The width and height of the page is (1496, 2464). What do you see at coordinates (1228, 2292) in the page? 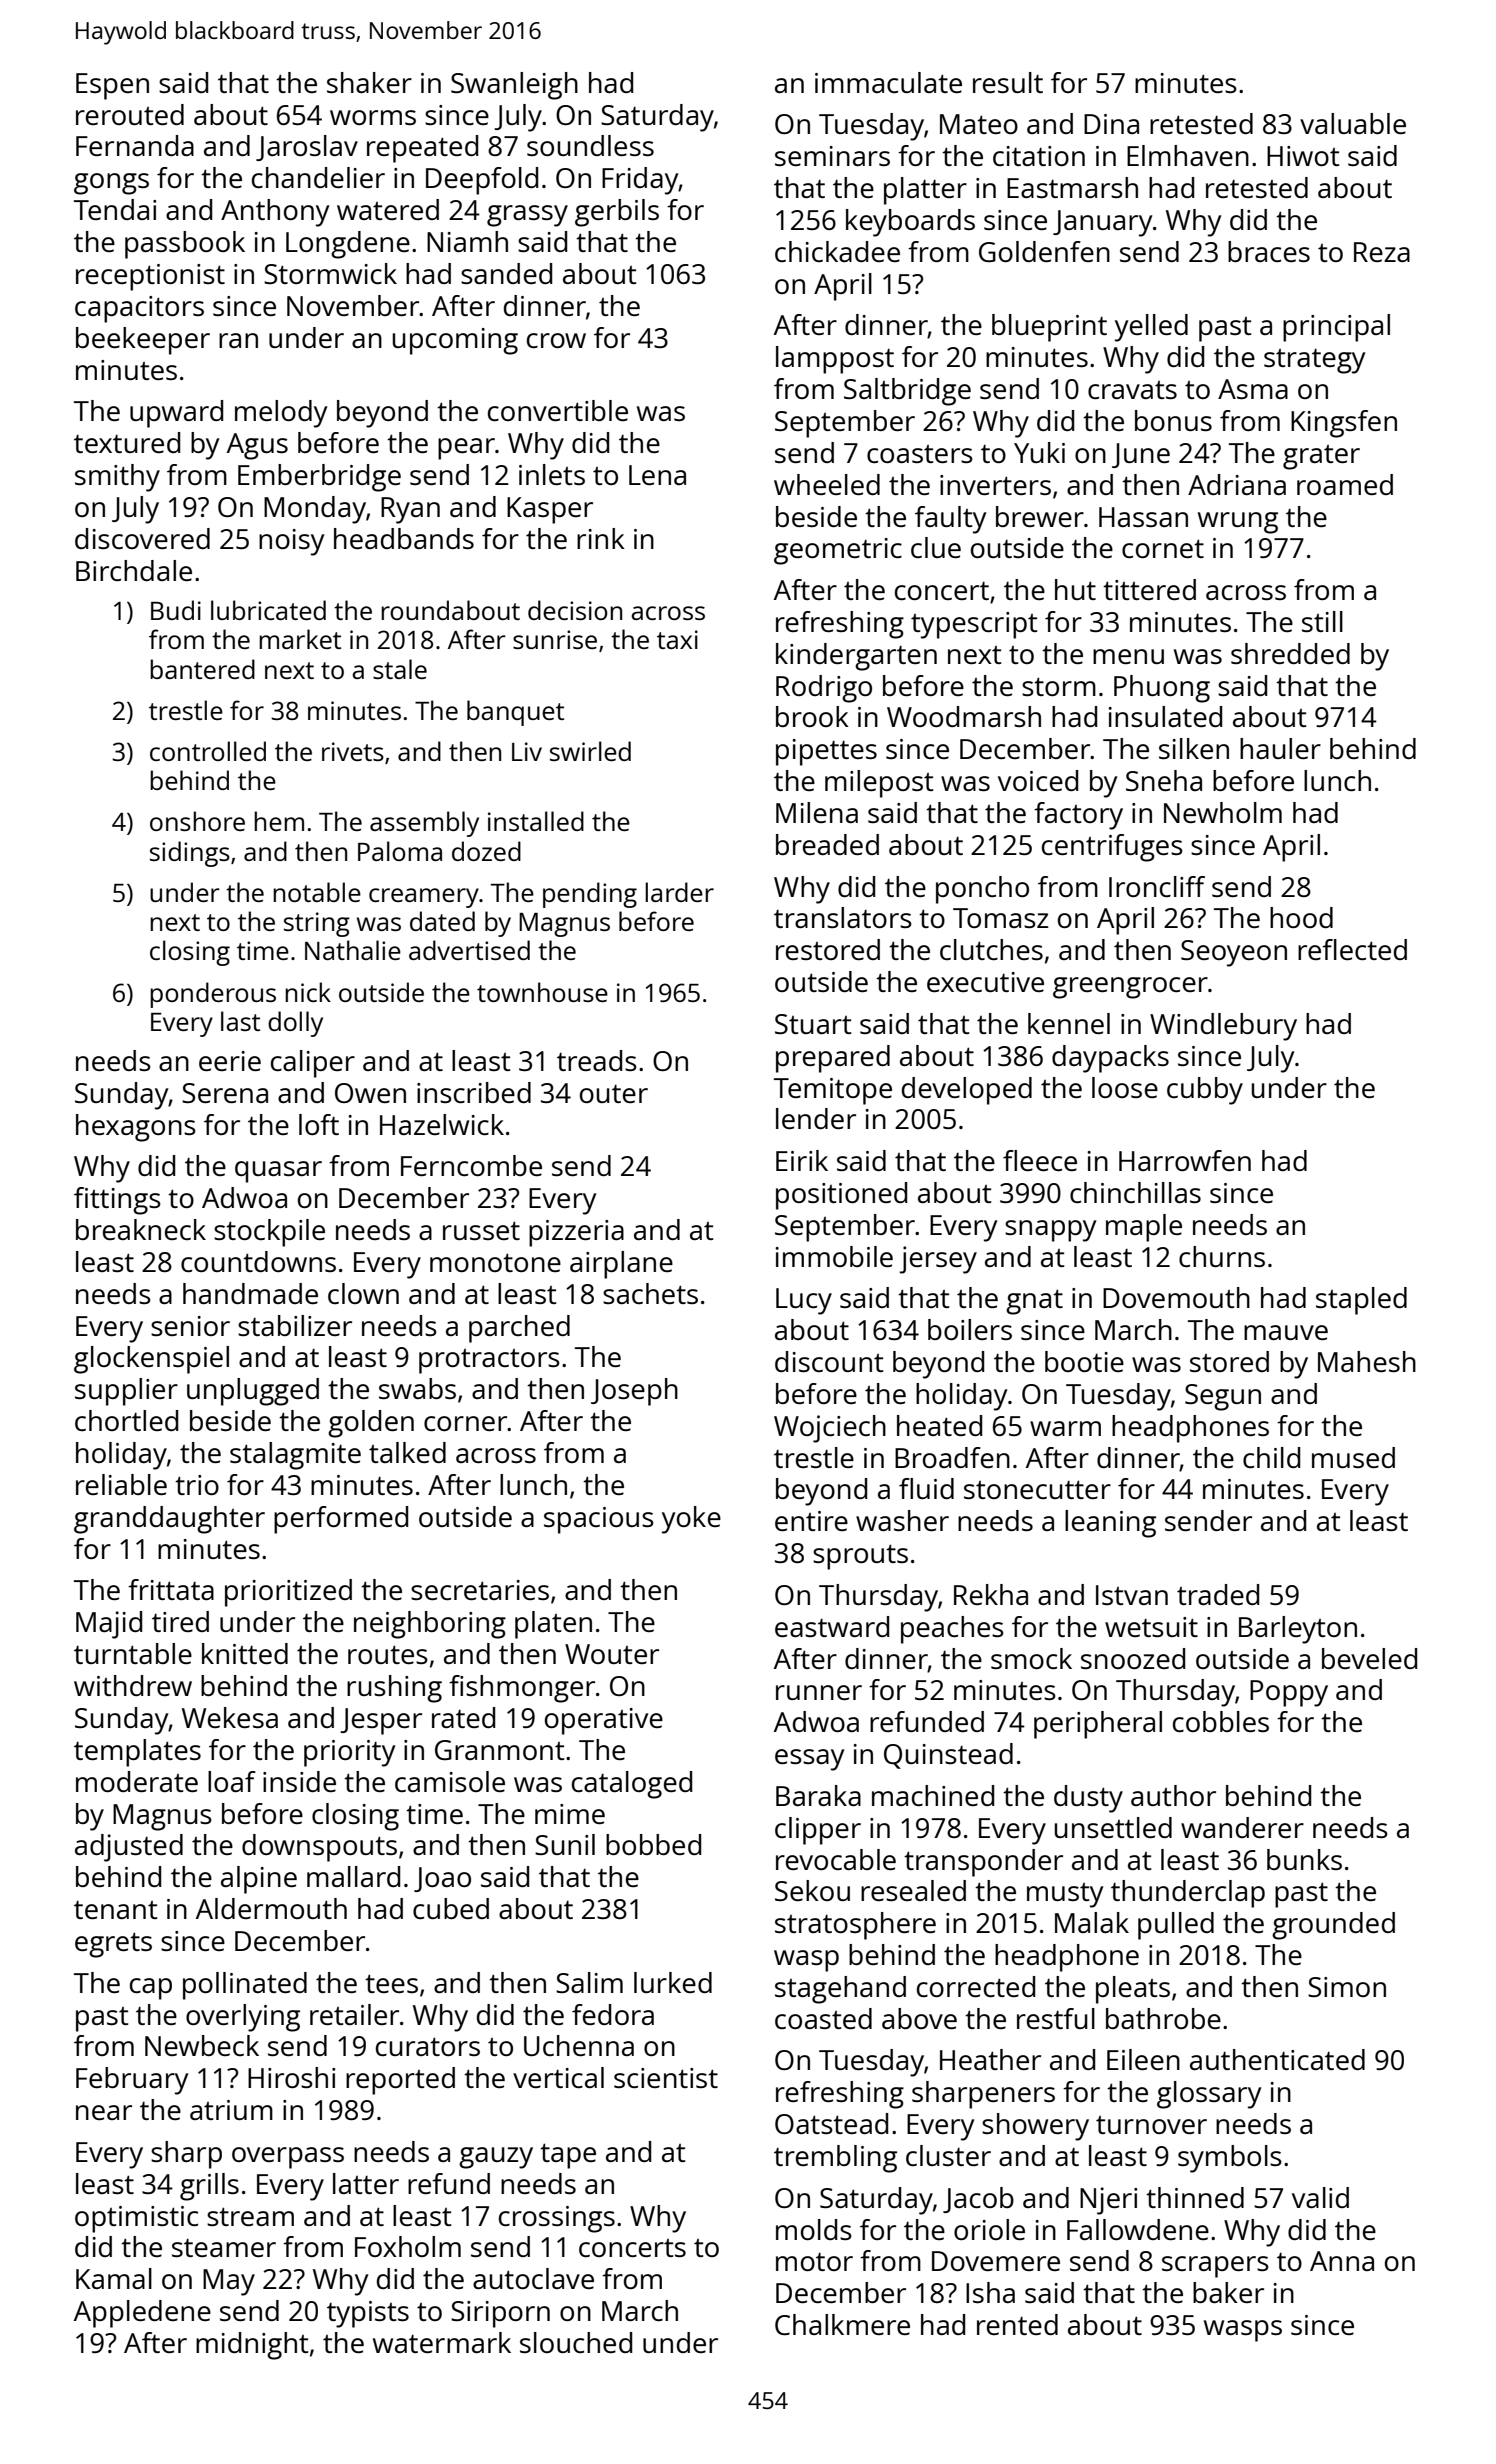
I see `baker` at bounding box center [1228, 2292].
